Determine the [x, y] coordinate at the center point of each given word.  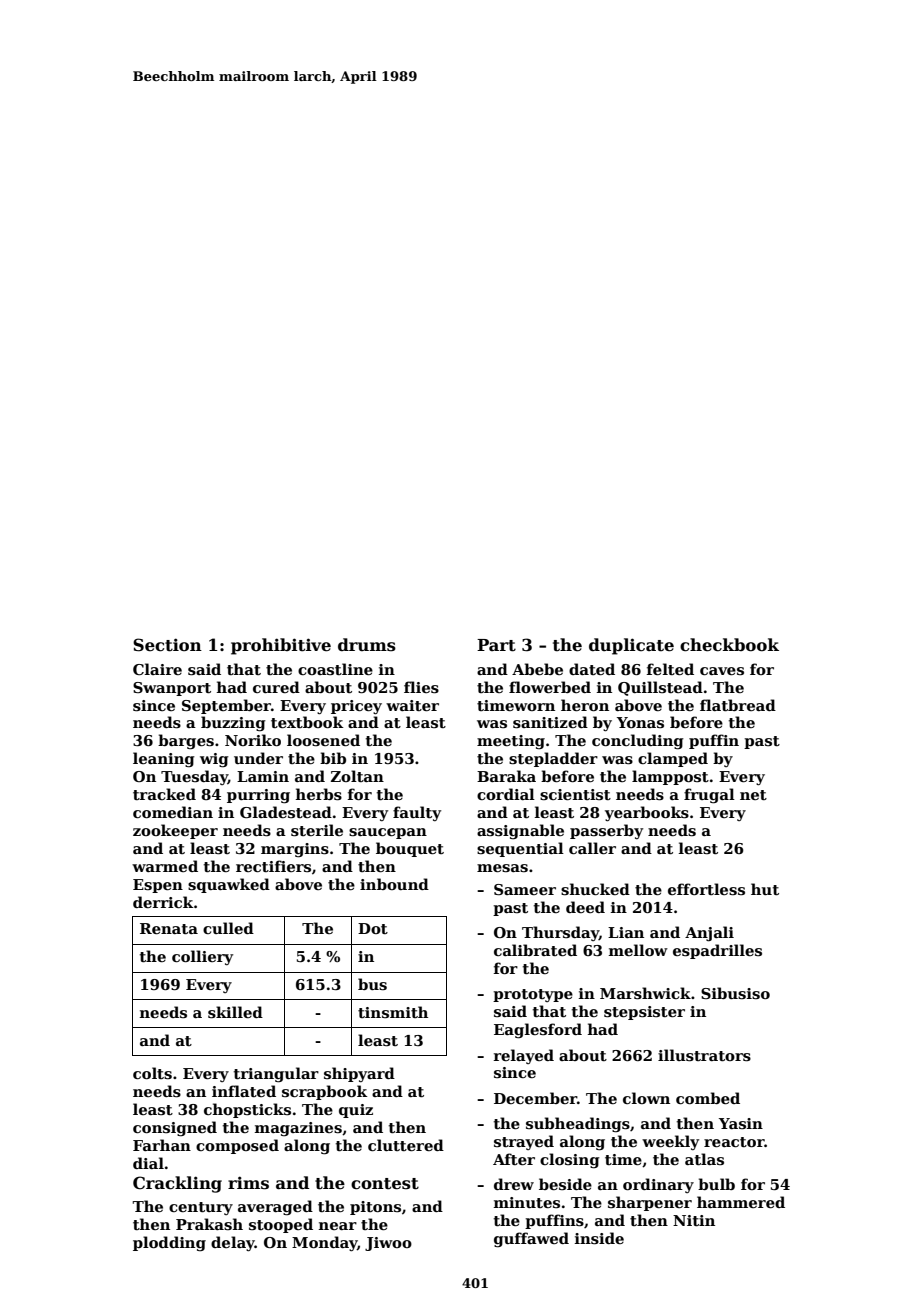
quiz [356, 1111]
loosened [323, 740]
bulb [716, 1184]
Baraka [506, 776]
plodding [169, 1244]
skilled [235, 1012]
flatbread [738, 705]
